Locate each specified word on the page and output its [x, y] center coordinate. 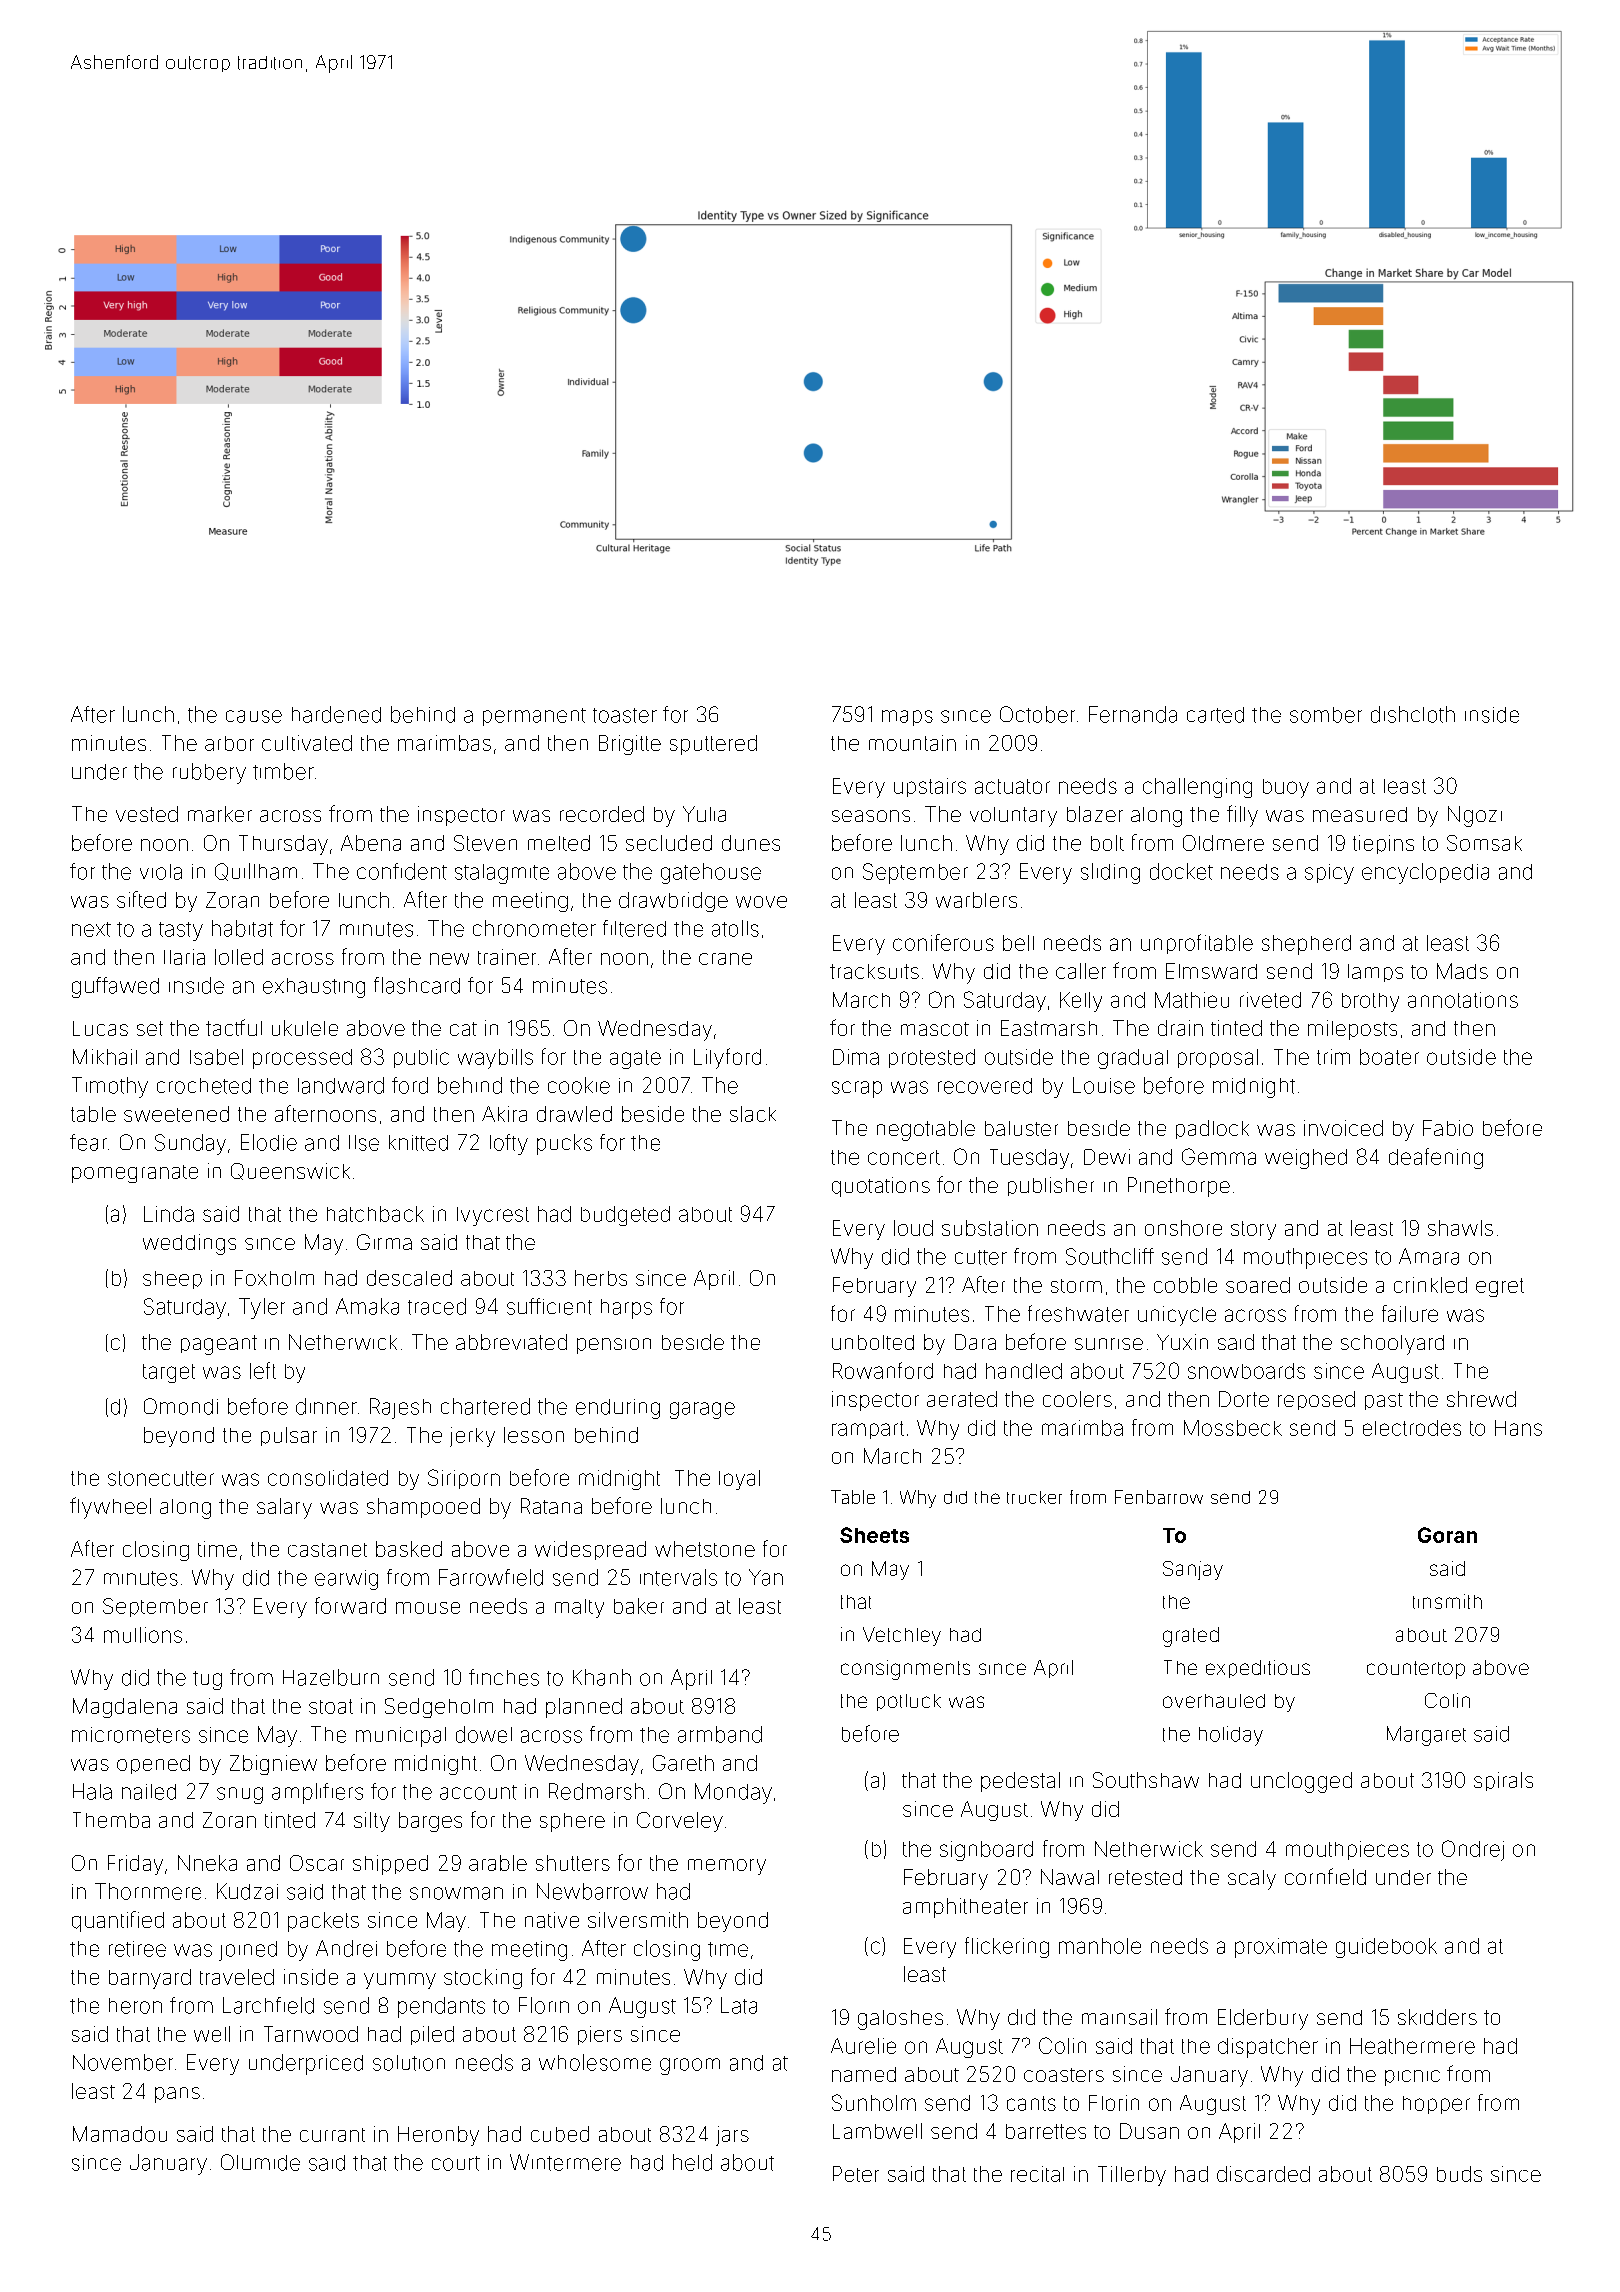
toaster [625, 715]
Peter [856, 2174]
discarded [1263, 2174]
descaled [409, 1278]
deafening [1436, 1158]
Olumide [260, 2162]
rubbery [209, 773]
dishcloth [1413, 714]
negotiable [926, 1130]
